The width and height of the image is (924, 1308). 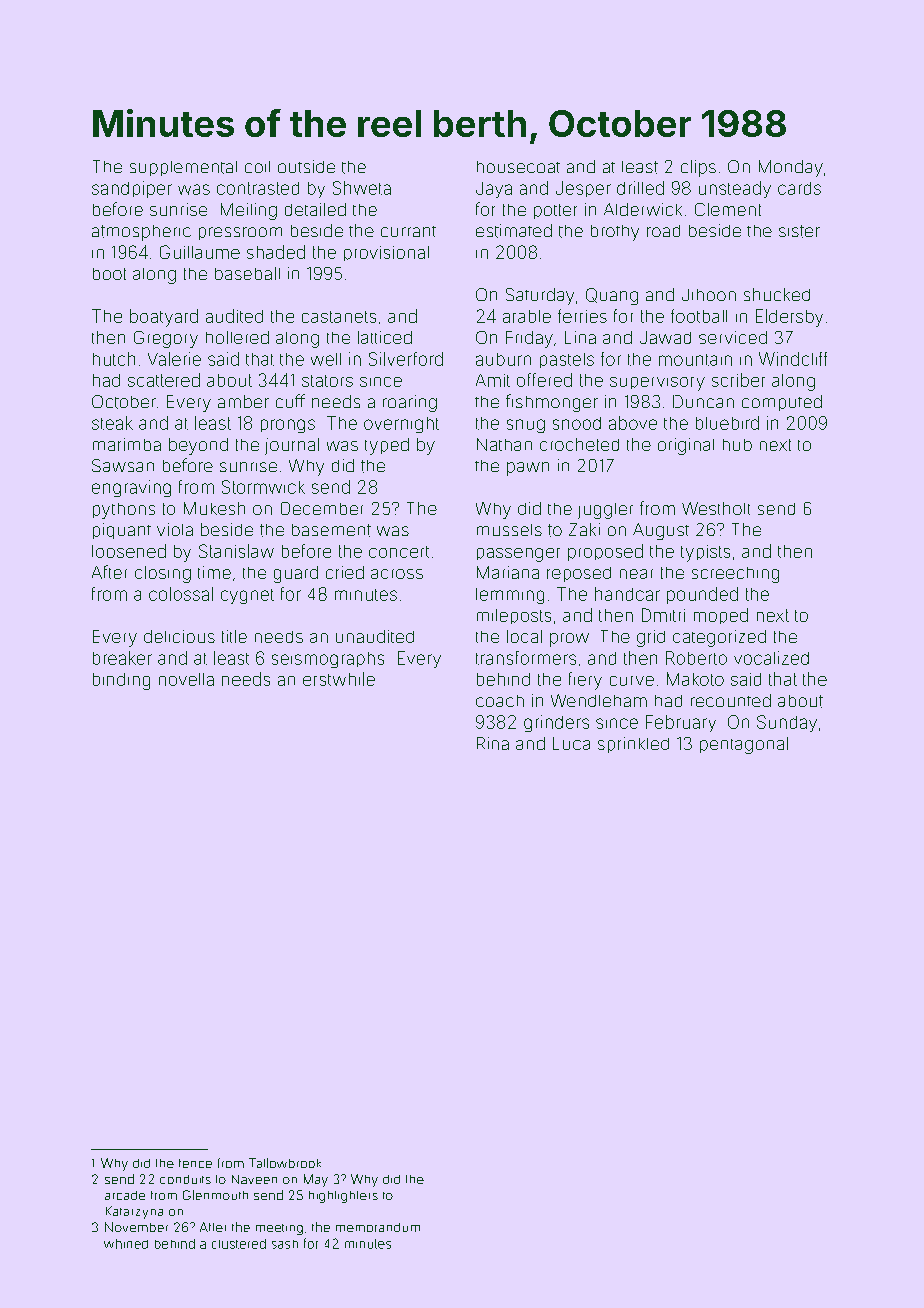 What do you see at coordinates (386, 253) in the image?
I see `provisional` at bounding box center [386, 253].
